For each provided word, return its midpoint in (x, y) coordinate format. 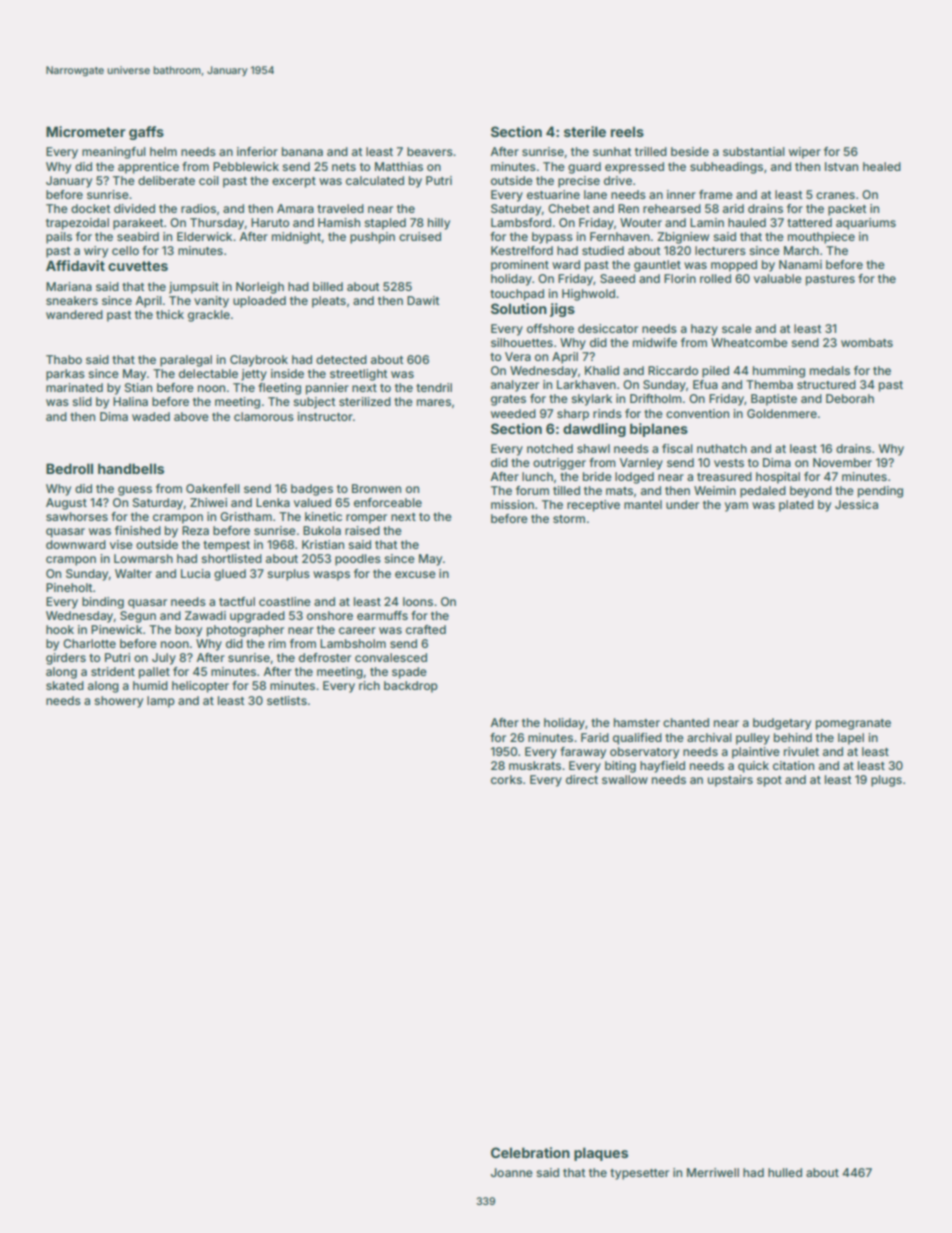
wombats (867, 342)
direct (582, 779)
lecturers (720, 250)
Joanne (512, 1172)
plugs (886, 781)
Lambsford (521, 222)
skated (65, 685)
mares (434, 402)
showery (119, 702)
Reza (195, 530)
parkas (65, 375)
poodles (358, 560)
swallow (625, 779)
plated (796, 506)
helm (163, 151)
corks (506, 779)
